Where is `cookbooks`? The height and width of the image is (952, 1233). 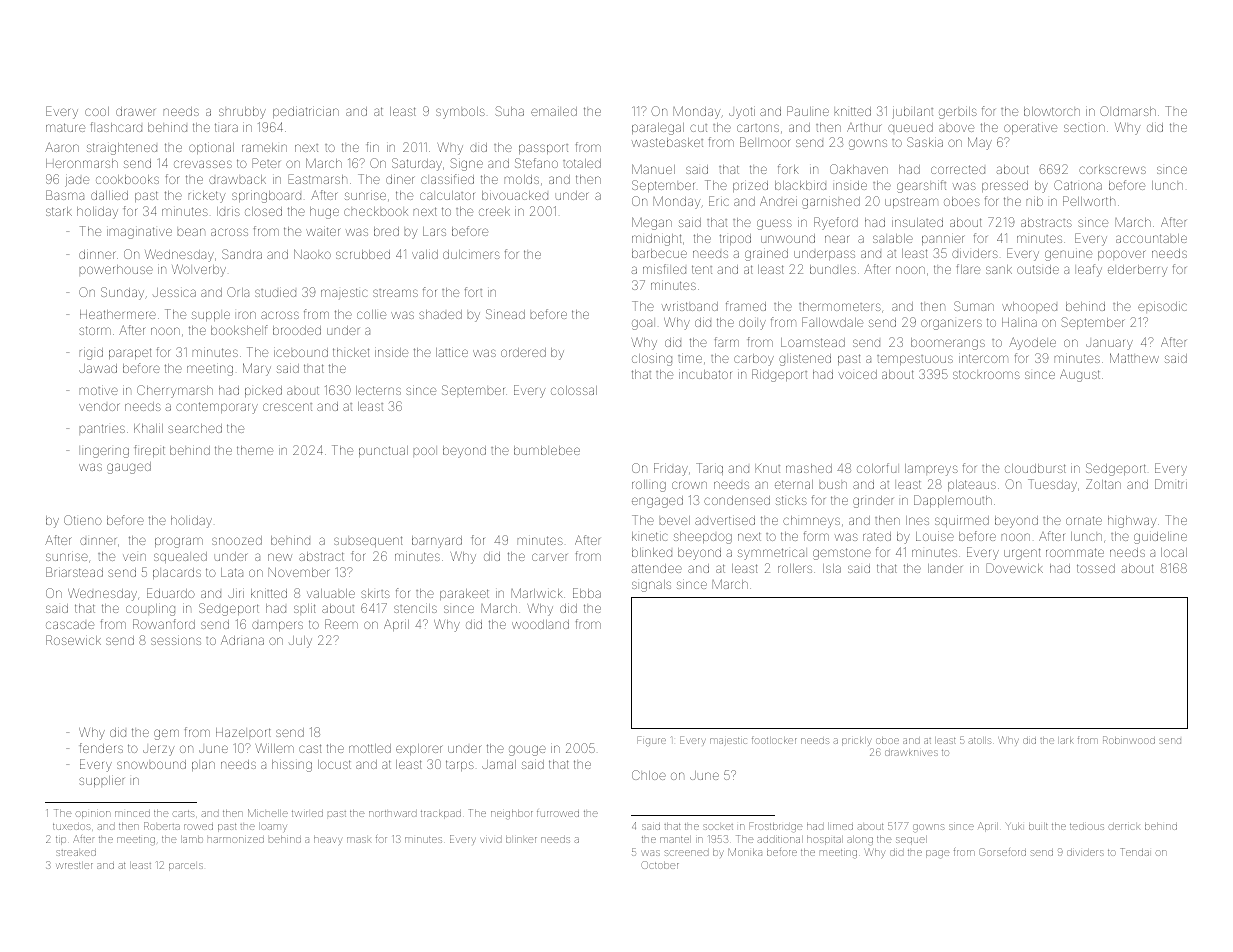 cookbooks is located at coordinates (127, 179).
